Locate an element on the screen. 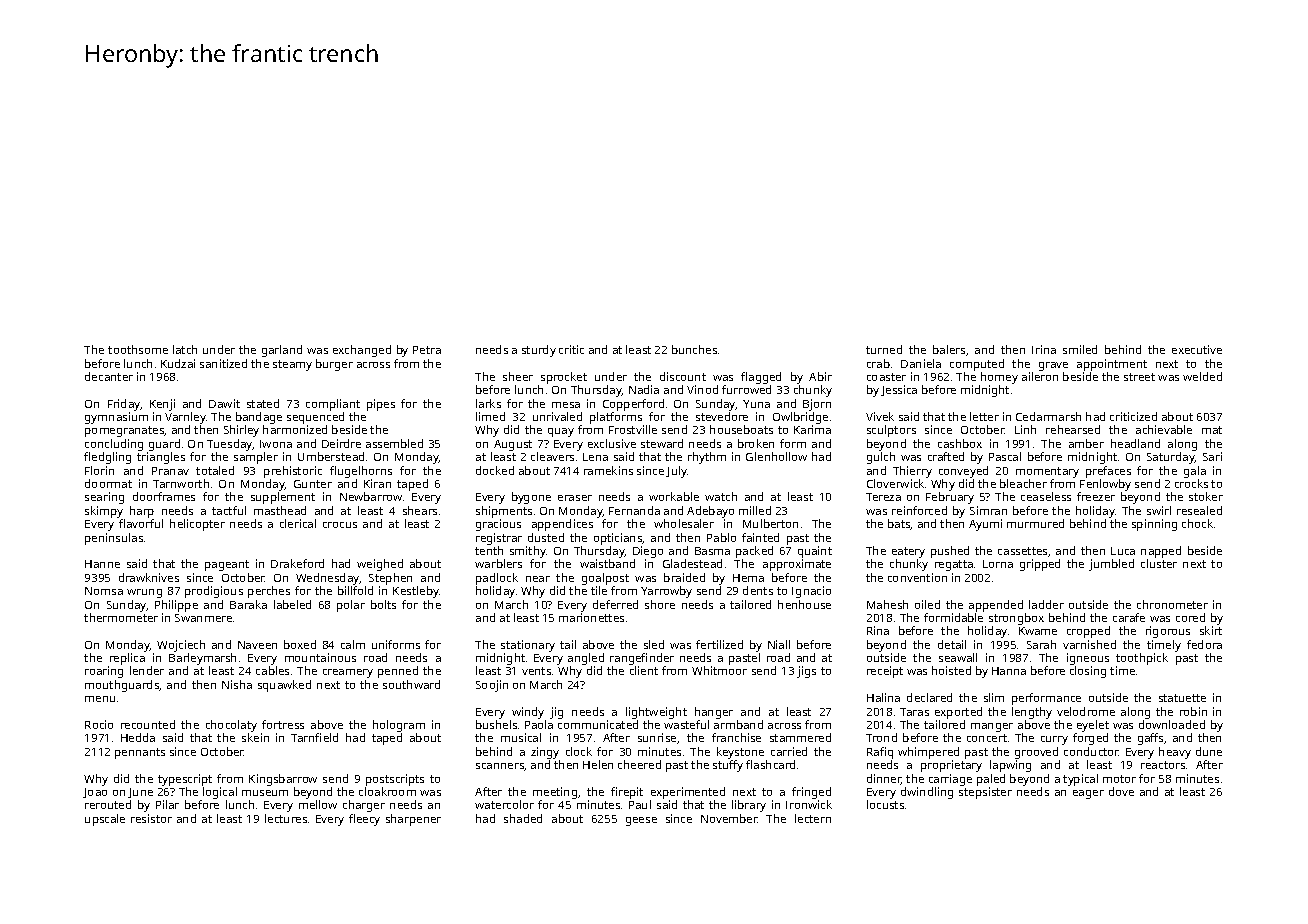 The width and height of the screenshot is (1308, 924). fleecy is located at coordinates (364, 820).
